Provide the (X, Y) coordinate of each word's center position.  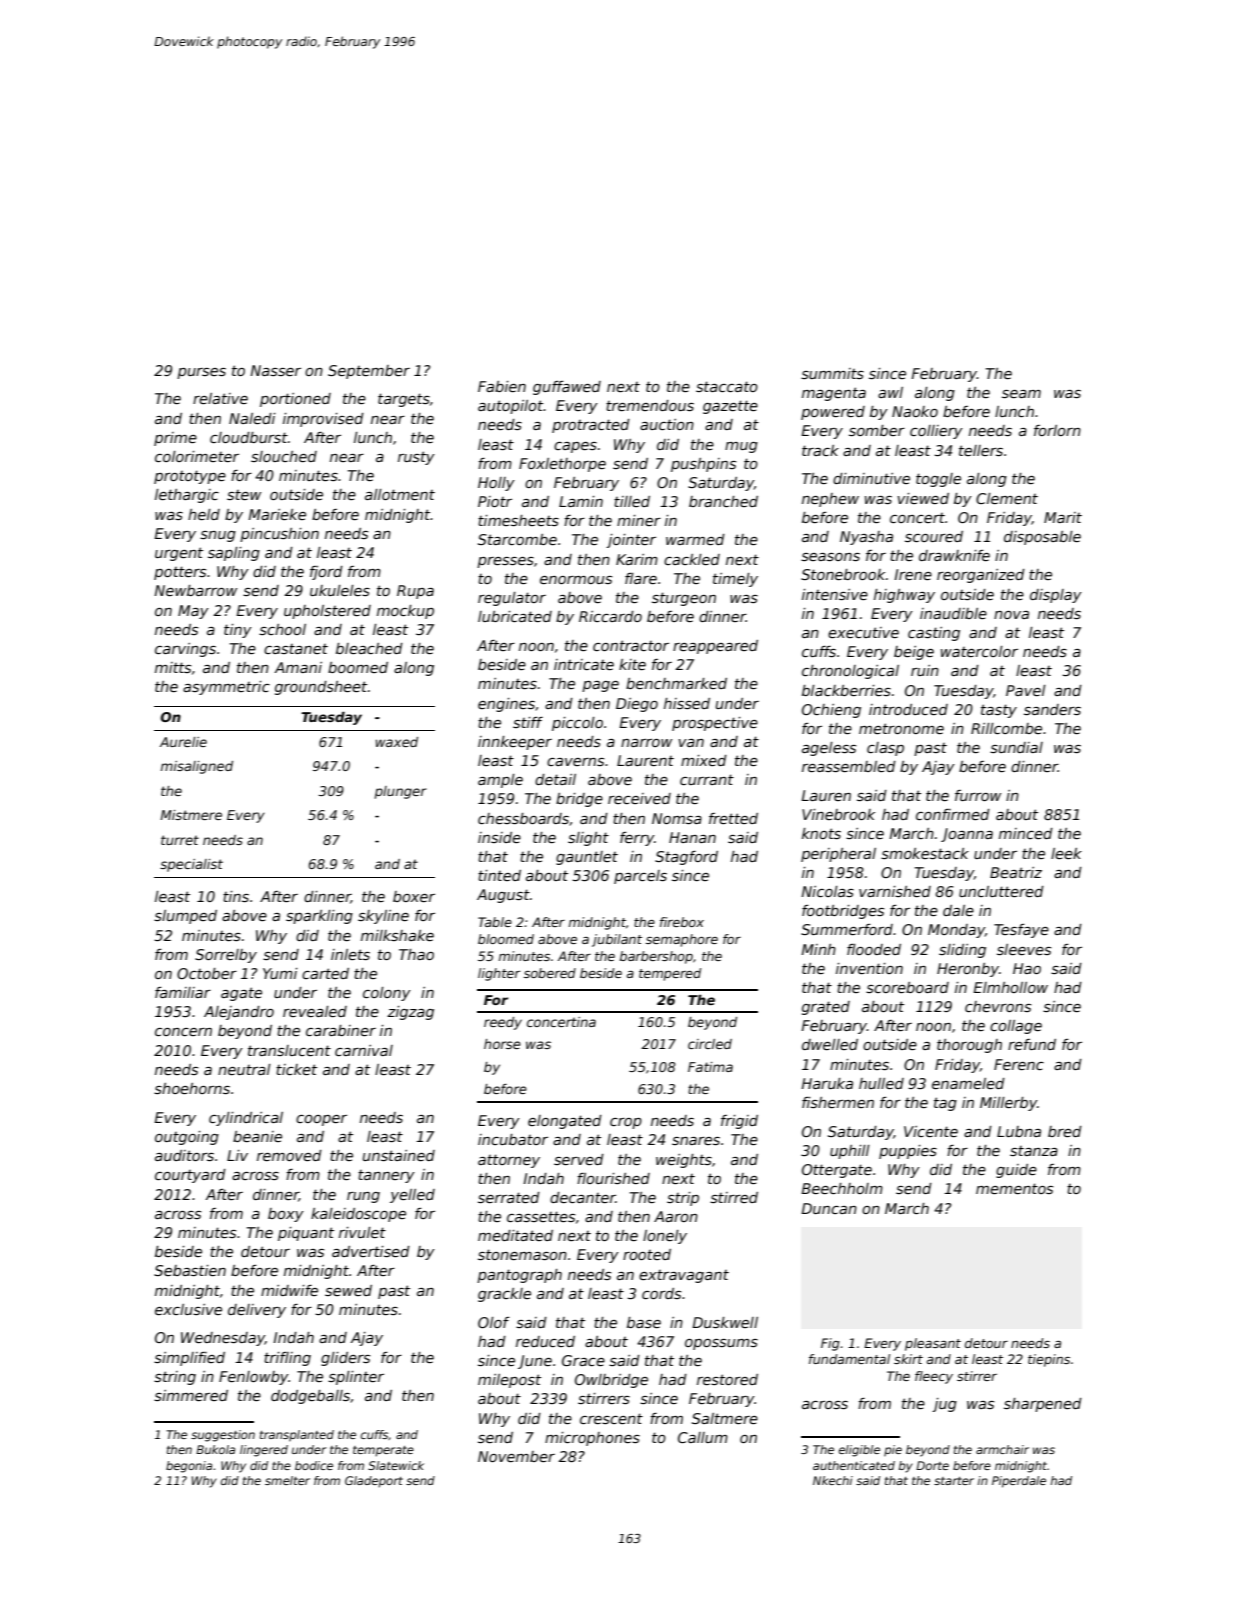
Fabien (502, 386)
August (503, 896)
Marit (1063, 517)
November (516, 1456)
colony (387, 994)
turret (180, 840)
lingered (264, 1451)
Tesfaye (1021, 931)
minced (1026, 833)
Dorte (932, 1465)
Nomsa (677, 818)
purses (201, 373)
